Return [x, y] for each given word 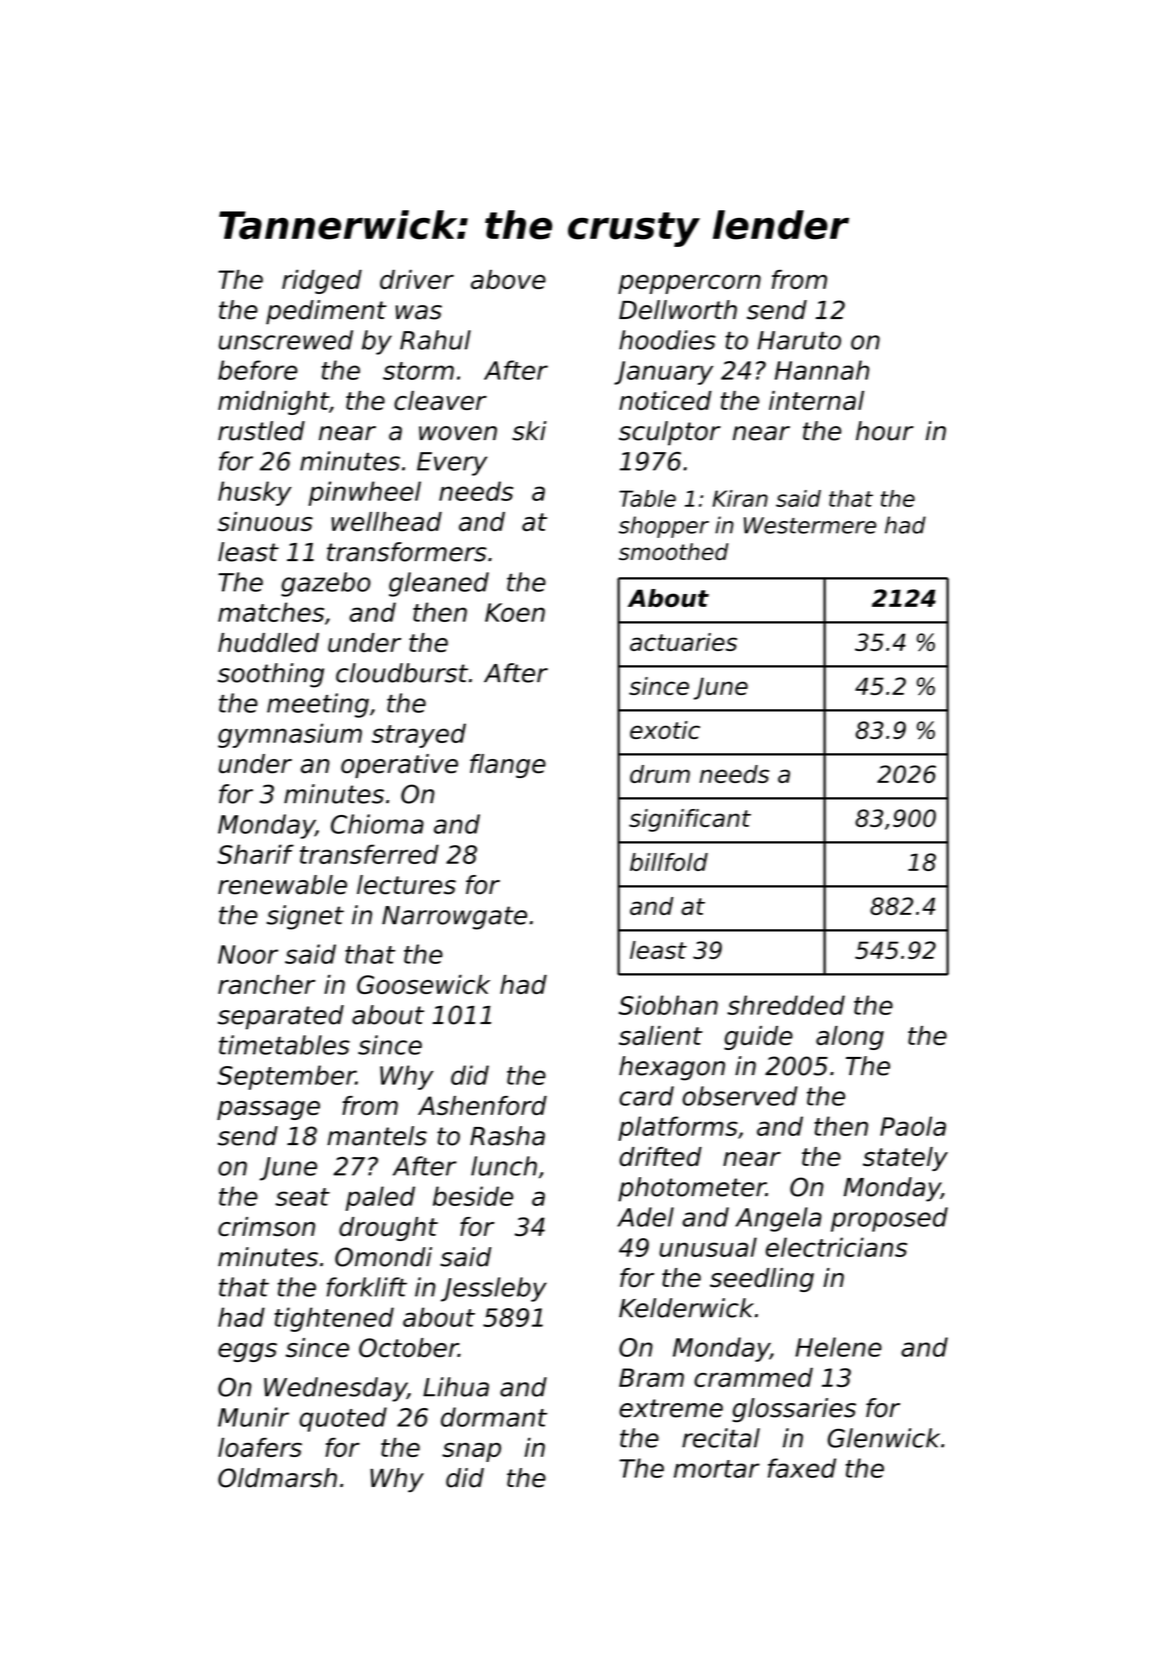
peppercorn [689, 284]
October [408, 1348]
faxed [802, 1468]
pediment [326, 312]
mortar [717, 1469]
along [850, 1038]
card [646, 1096]
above [508, 279]
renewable [282, 885]
